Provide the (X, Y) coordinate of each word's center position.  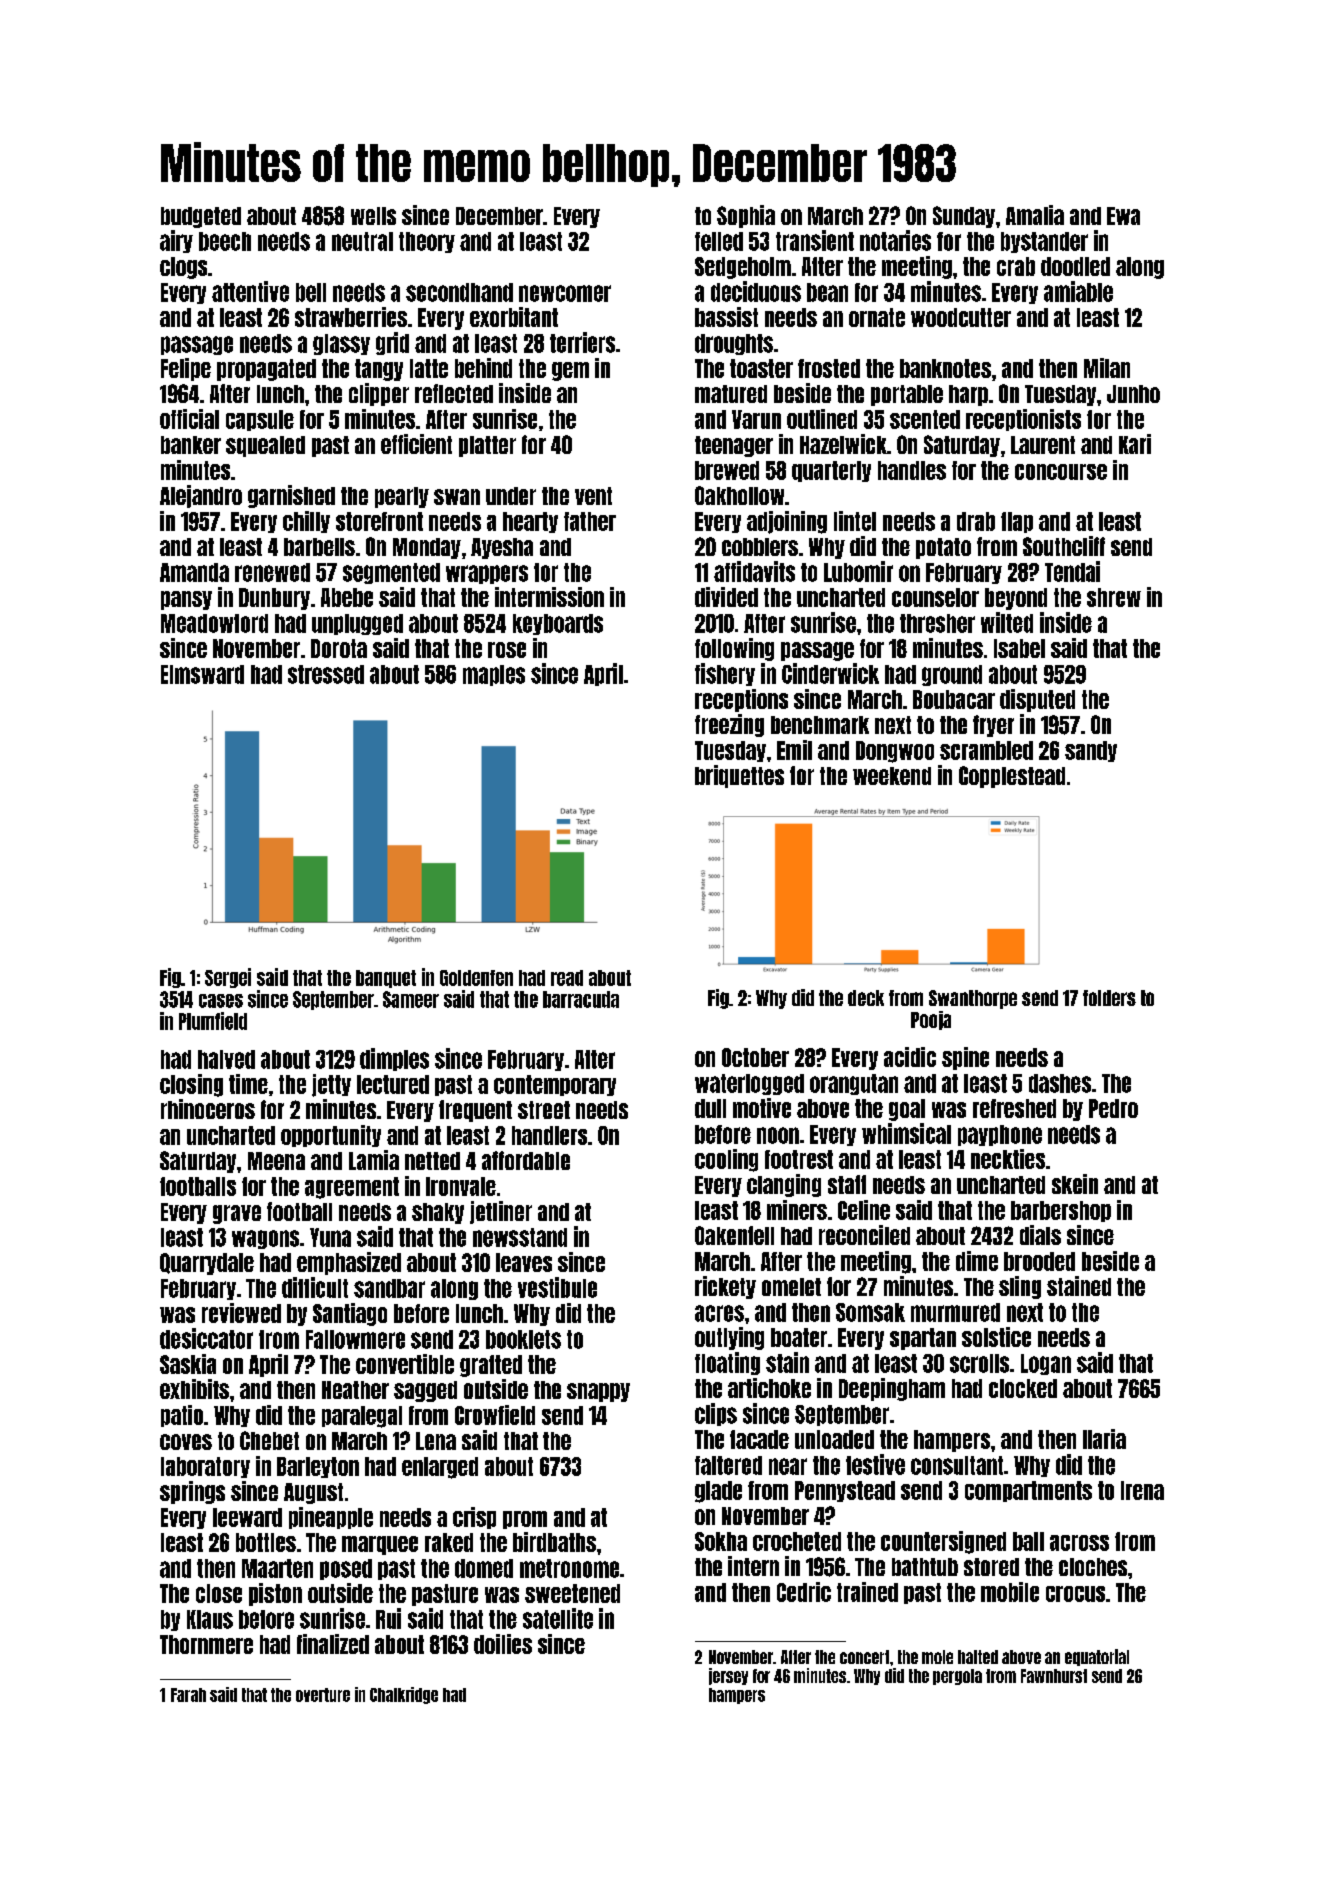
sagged (425, 1391)
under (511, 496)
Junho (1133, 394)
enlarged (440, 1468)
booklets (523, 1339)
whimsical (906, 1133)
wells (373, 216)
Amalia (1035, 215)
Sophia (746, 216)
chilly (306, 522)
